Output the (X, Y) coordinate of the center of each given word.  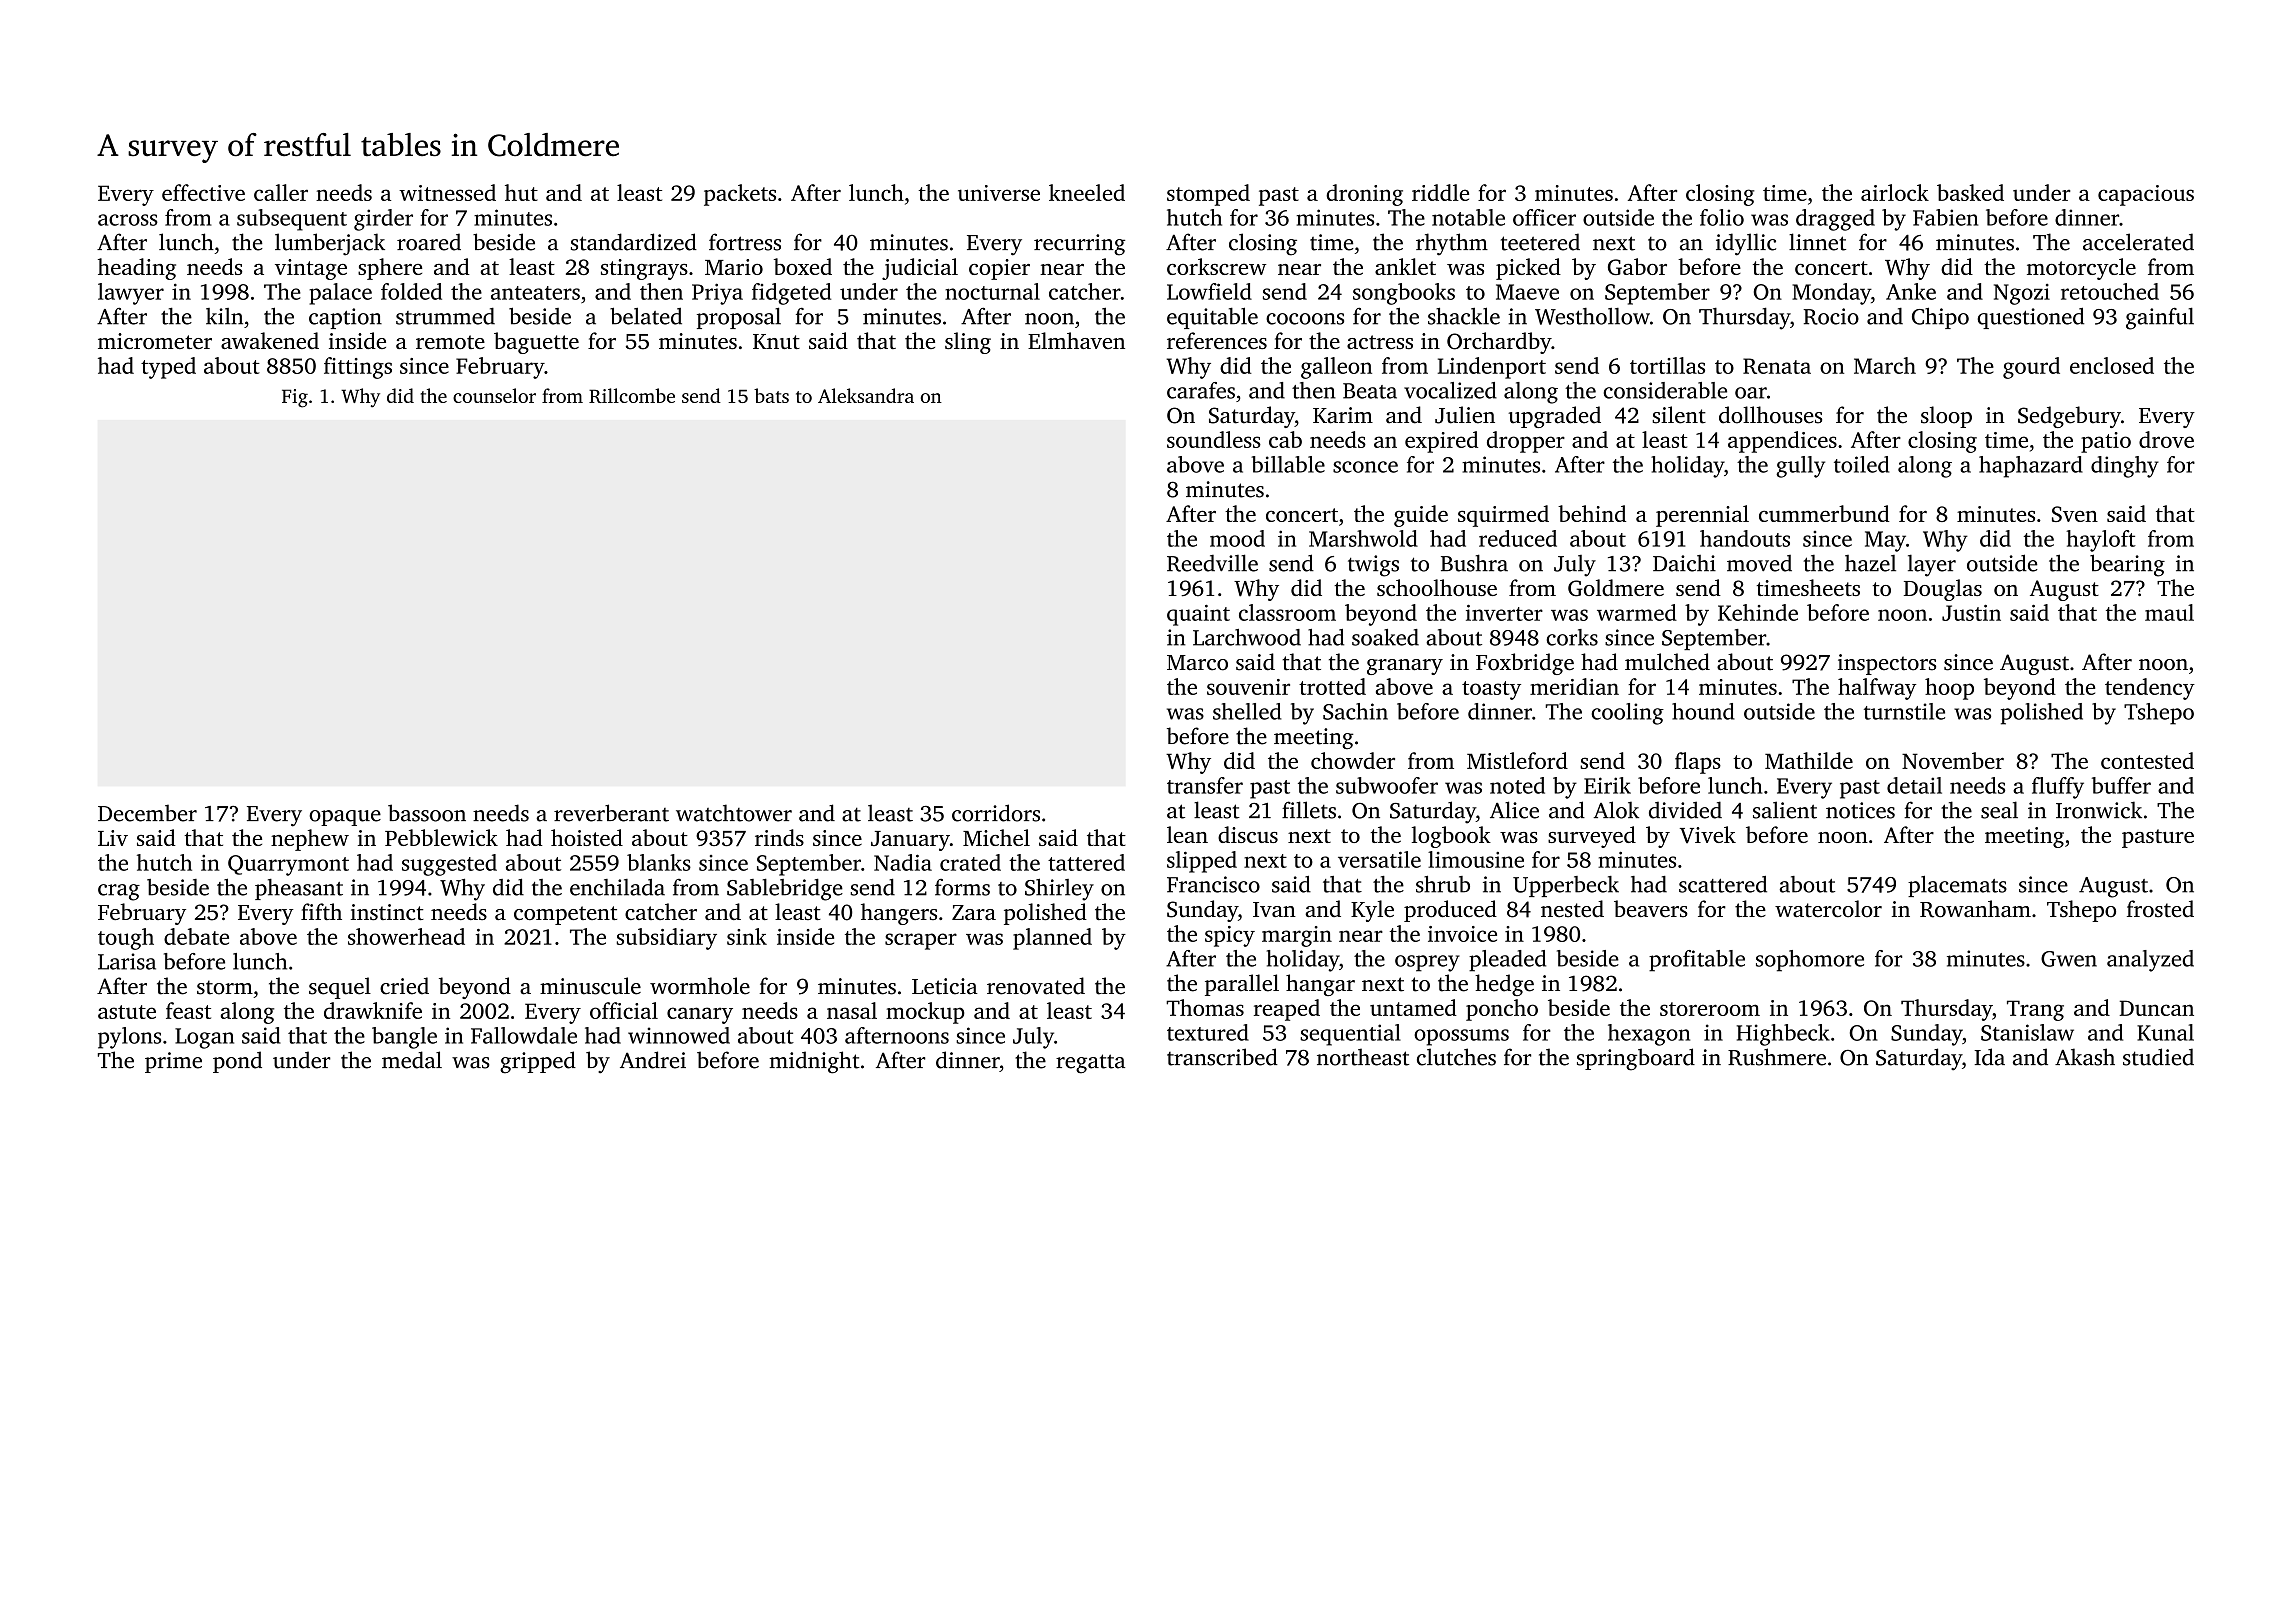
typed (168, 368)
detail (1914, 785)
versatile (1379, 859)
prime (173, 1062)
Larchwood (1247, 637)
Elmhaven (1076, 340)
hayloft (2101, 541)
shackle (1464, 316)
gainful (2160, 318)
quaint (1198, 615)
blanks (659, 862)
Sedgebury (2069, 417)
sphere (390, 269)
